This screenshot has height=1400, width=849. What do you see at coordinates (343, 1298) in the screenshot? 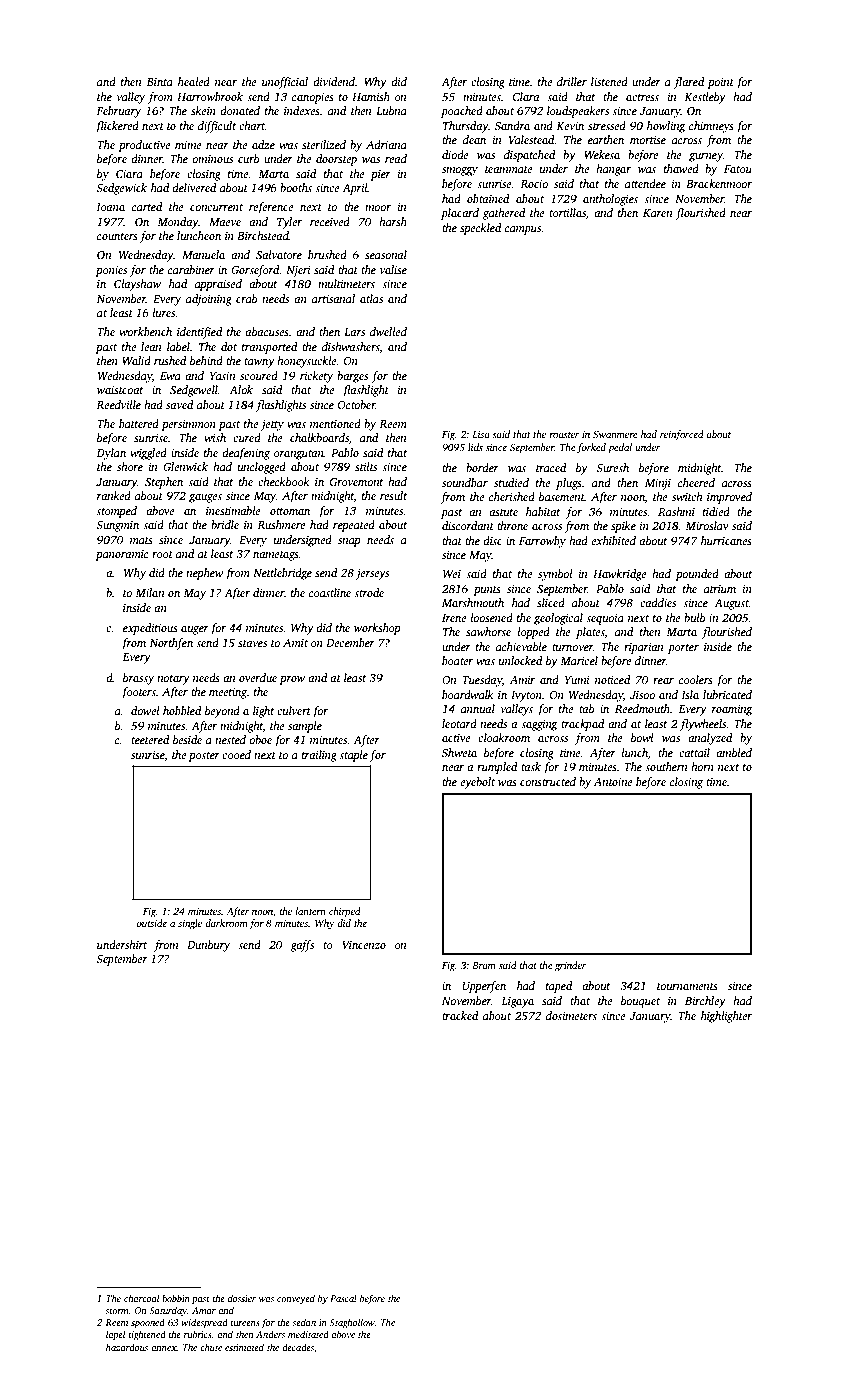
I see `Pascal` at bounding box center [343, 1298].
